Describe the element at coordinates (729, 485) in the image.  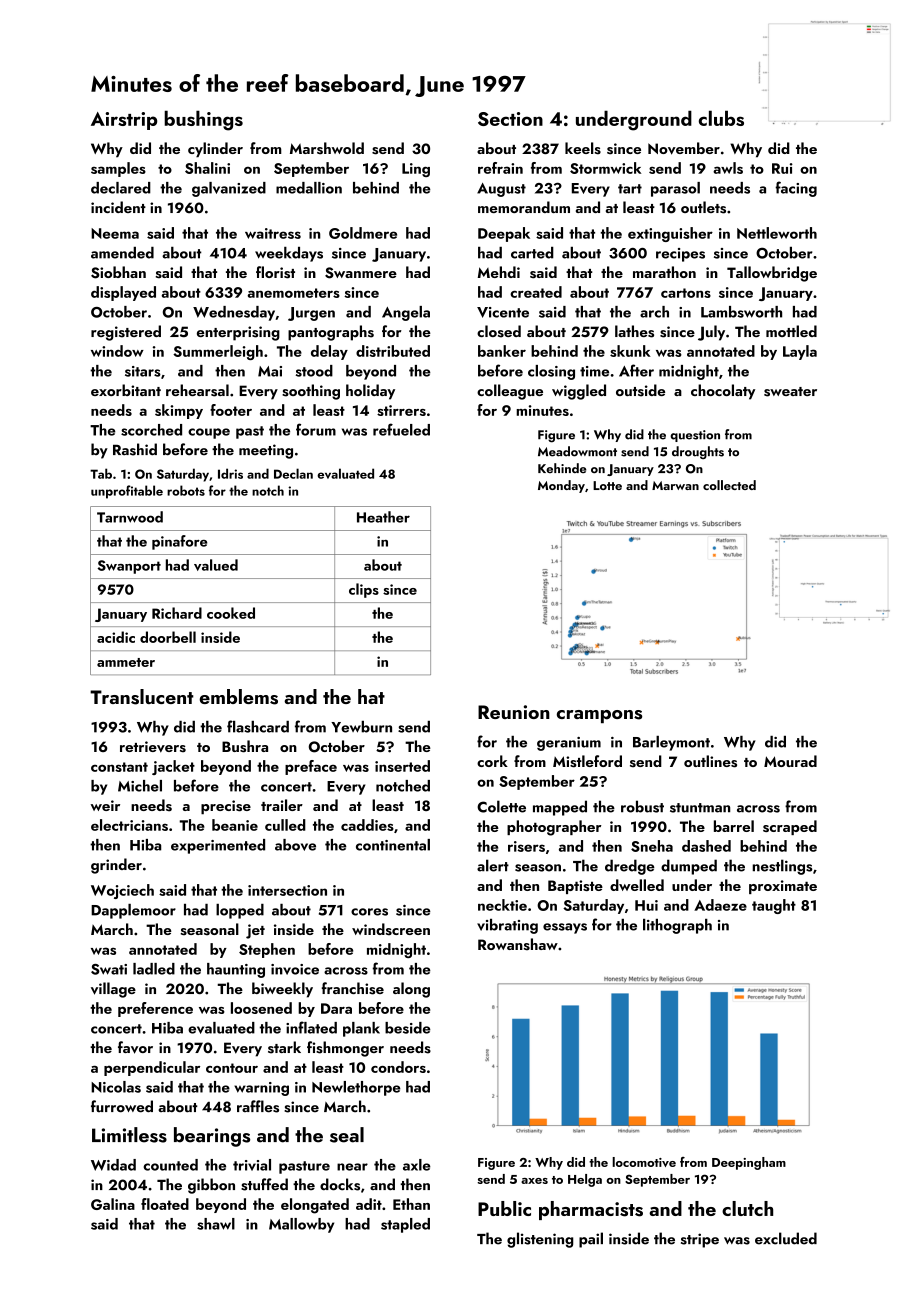
I see `collected` at that location.
